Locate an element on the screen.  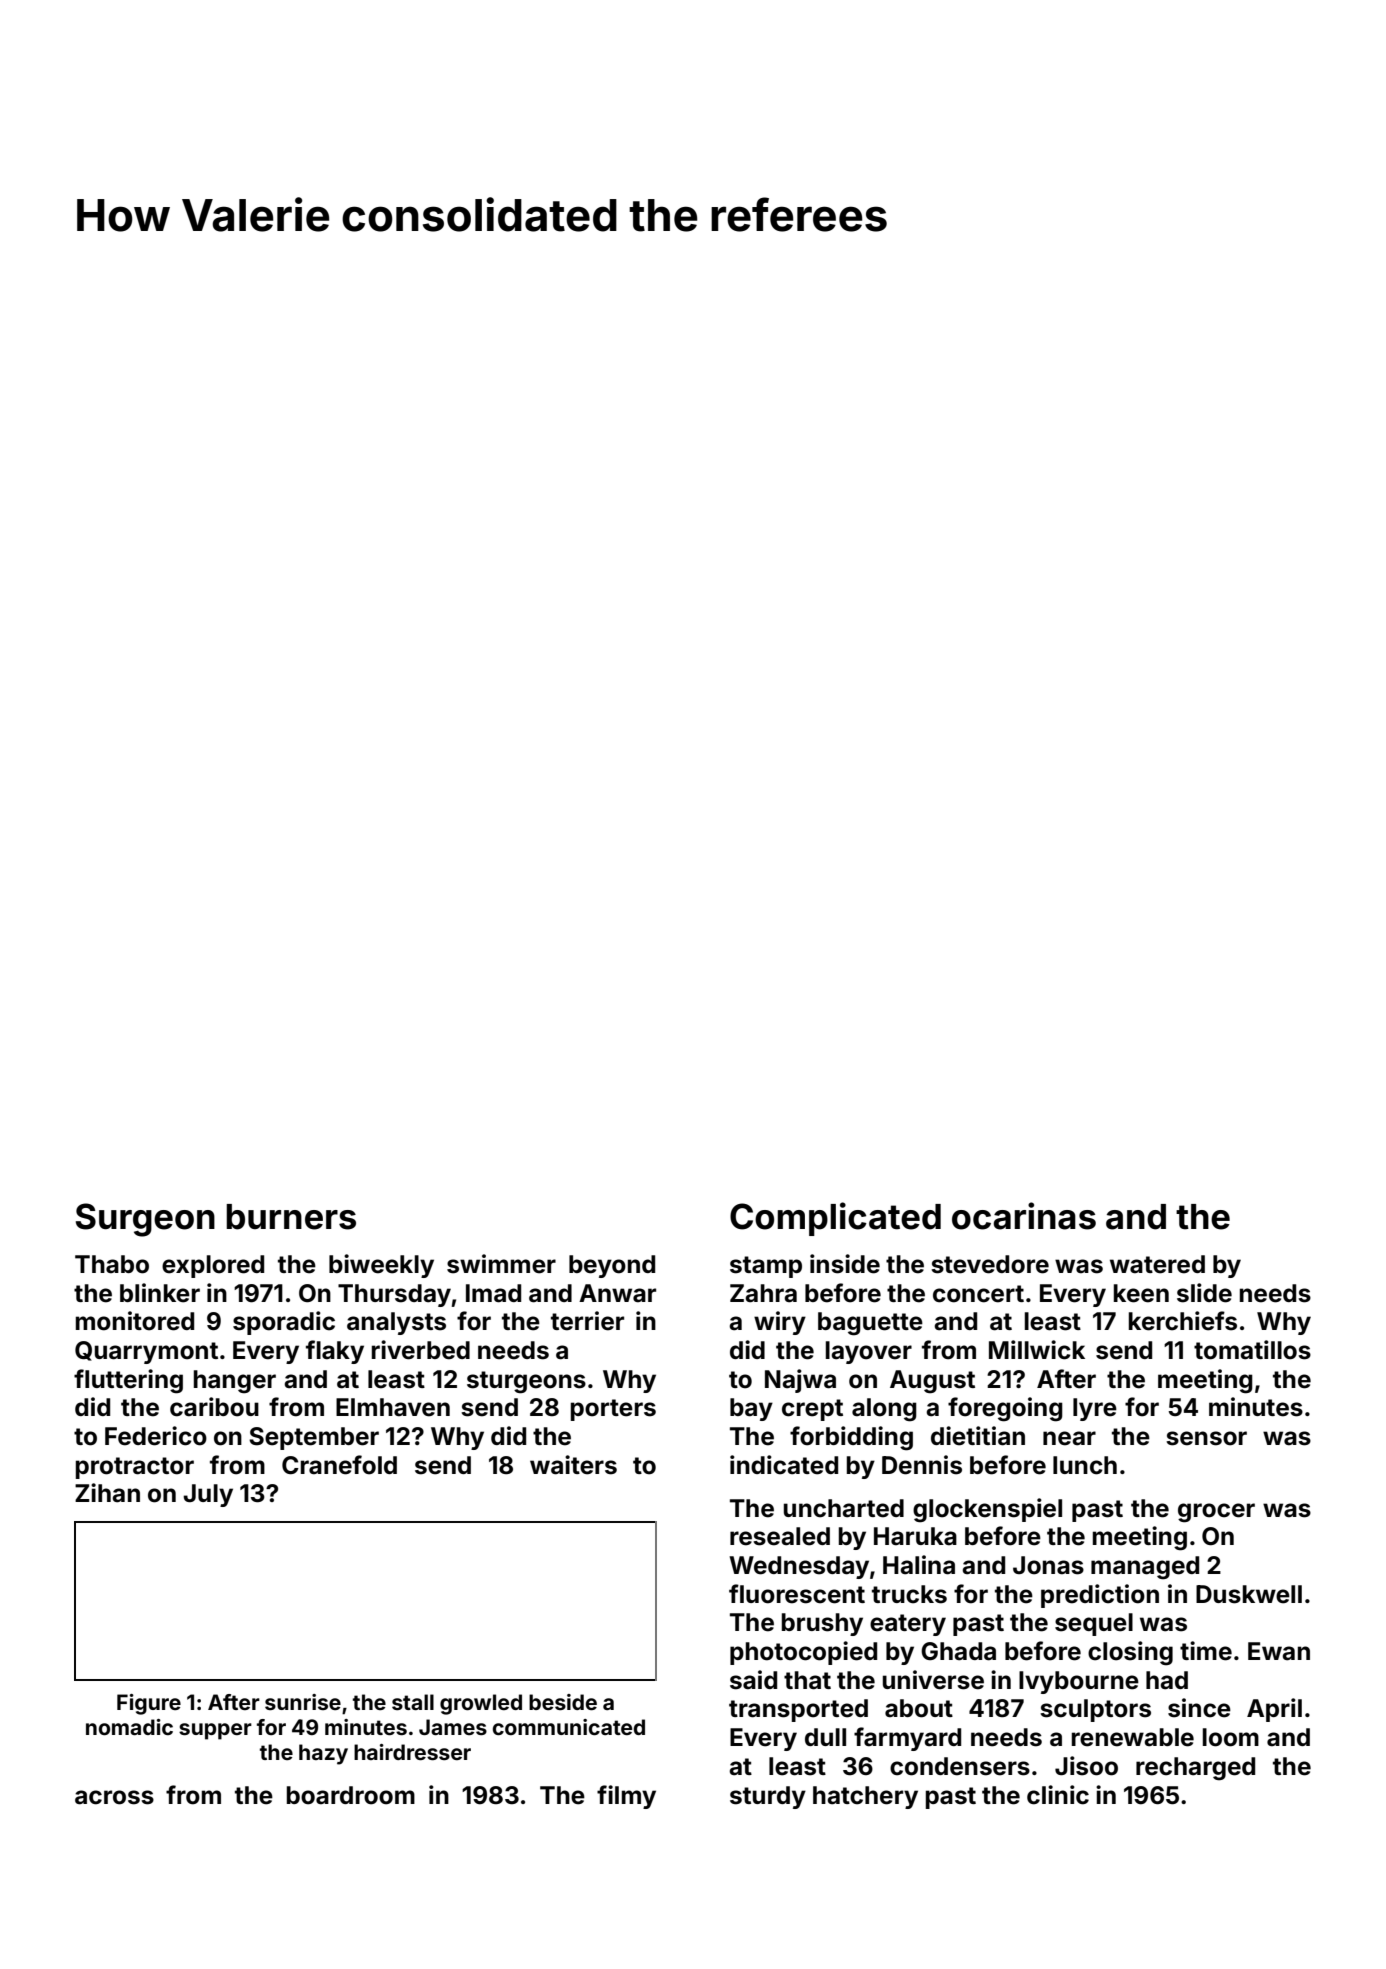
clinic is located at coordinates (1058, 1795).
